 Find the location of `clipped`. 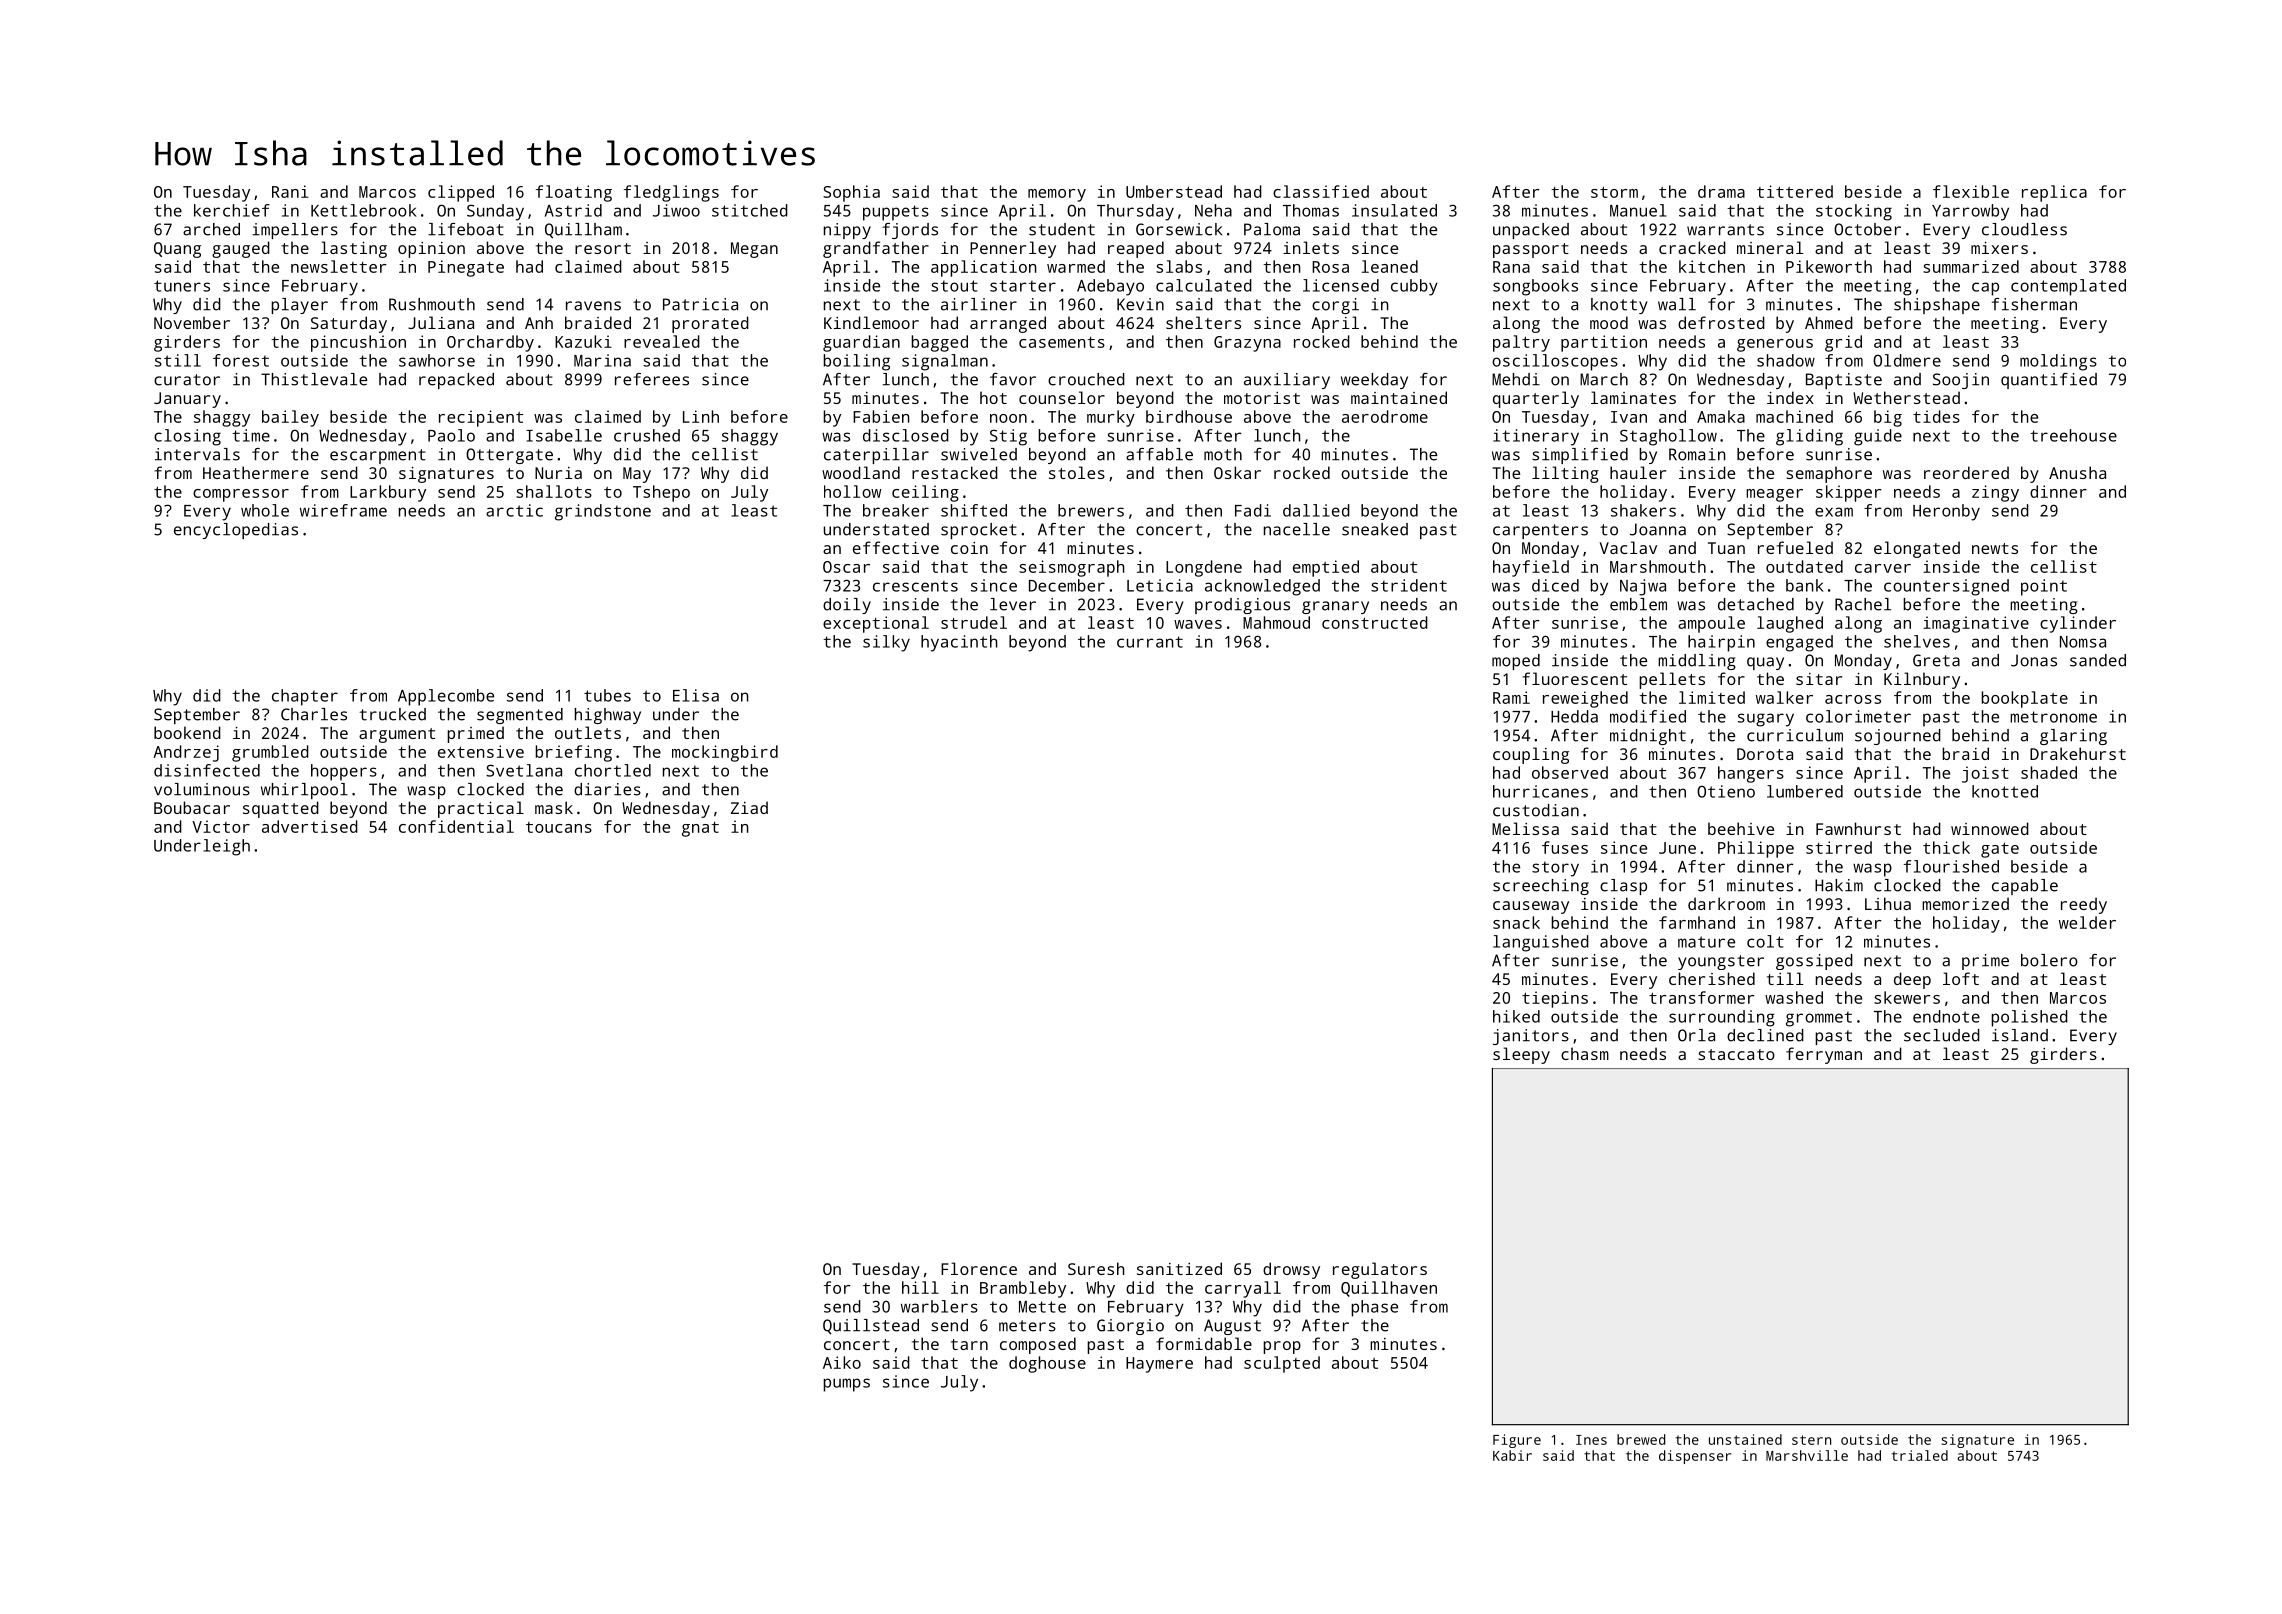

clipped is located at coordinates (461, 193).
